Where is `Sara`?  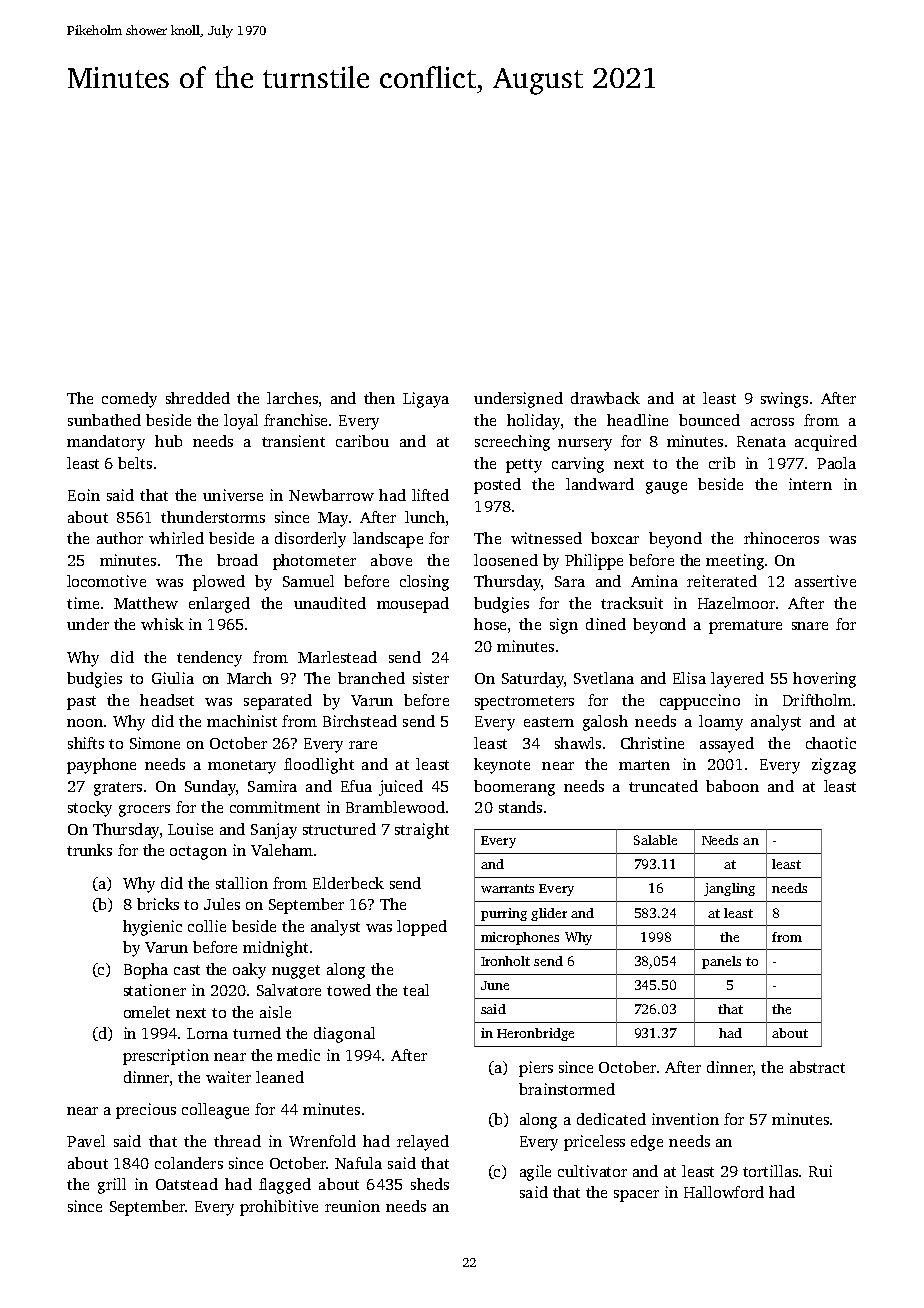
Sara is located at coordinates (570, 581).
